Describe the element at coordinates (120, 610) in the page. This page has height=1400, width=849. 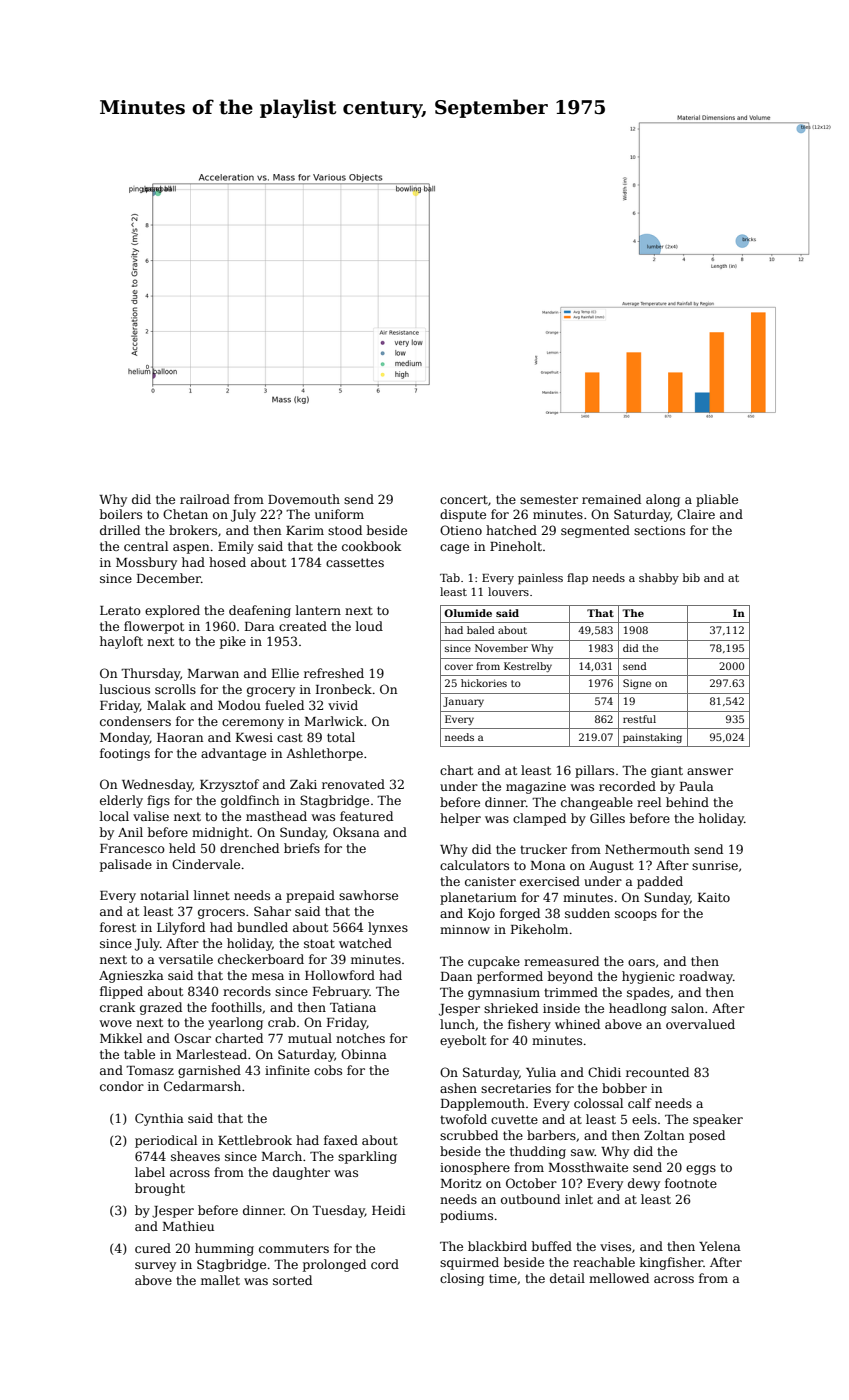
I see `Lerato` at that location.
